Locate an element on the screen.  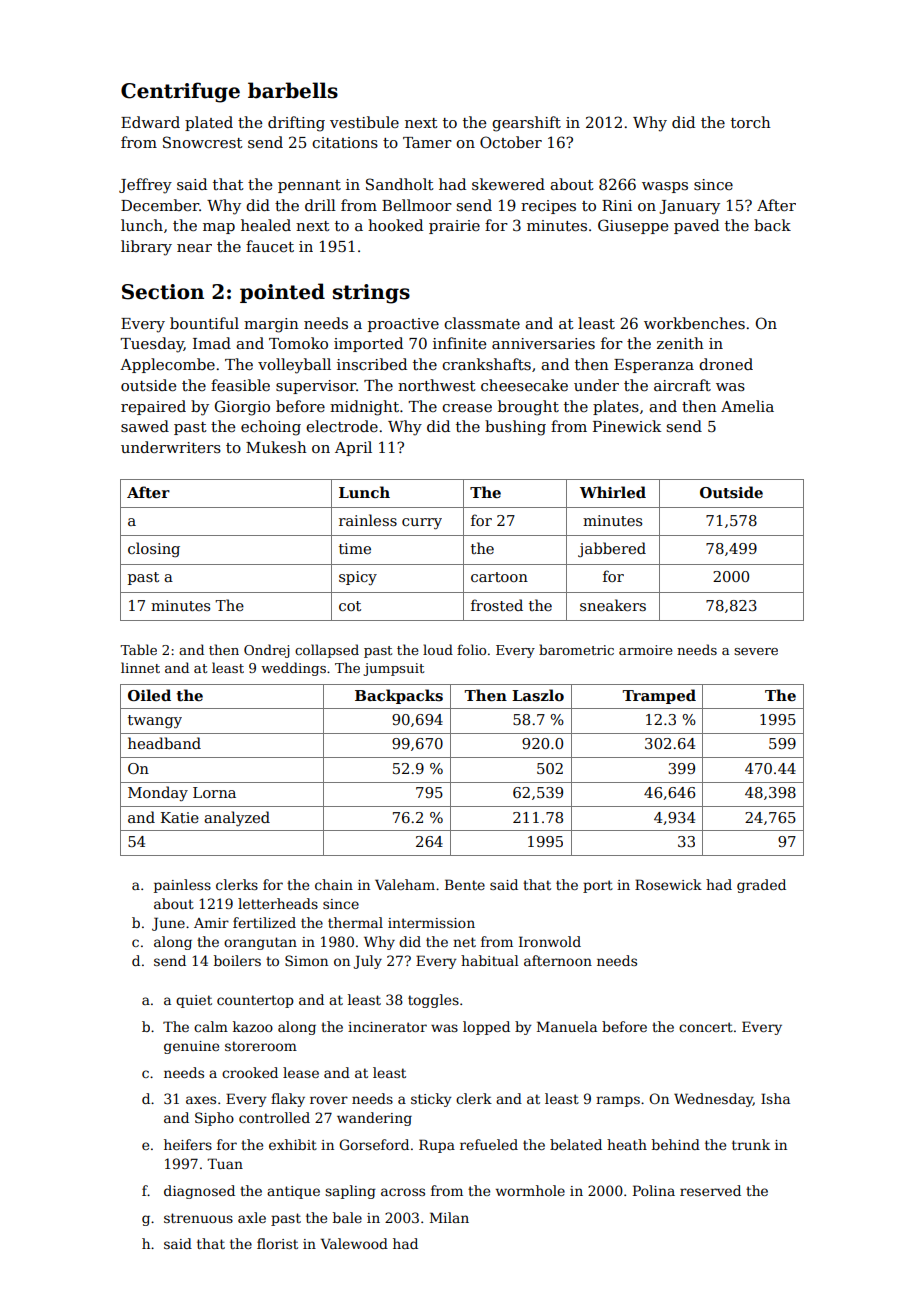
Centrifuge is located at coordinates (180, 92).
